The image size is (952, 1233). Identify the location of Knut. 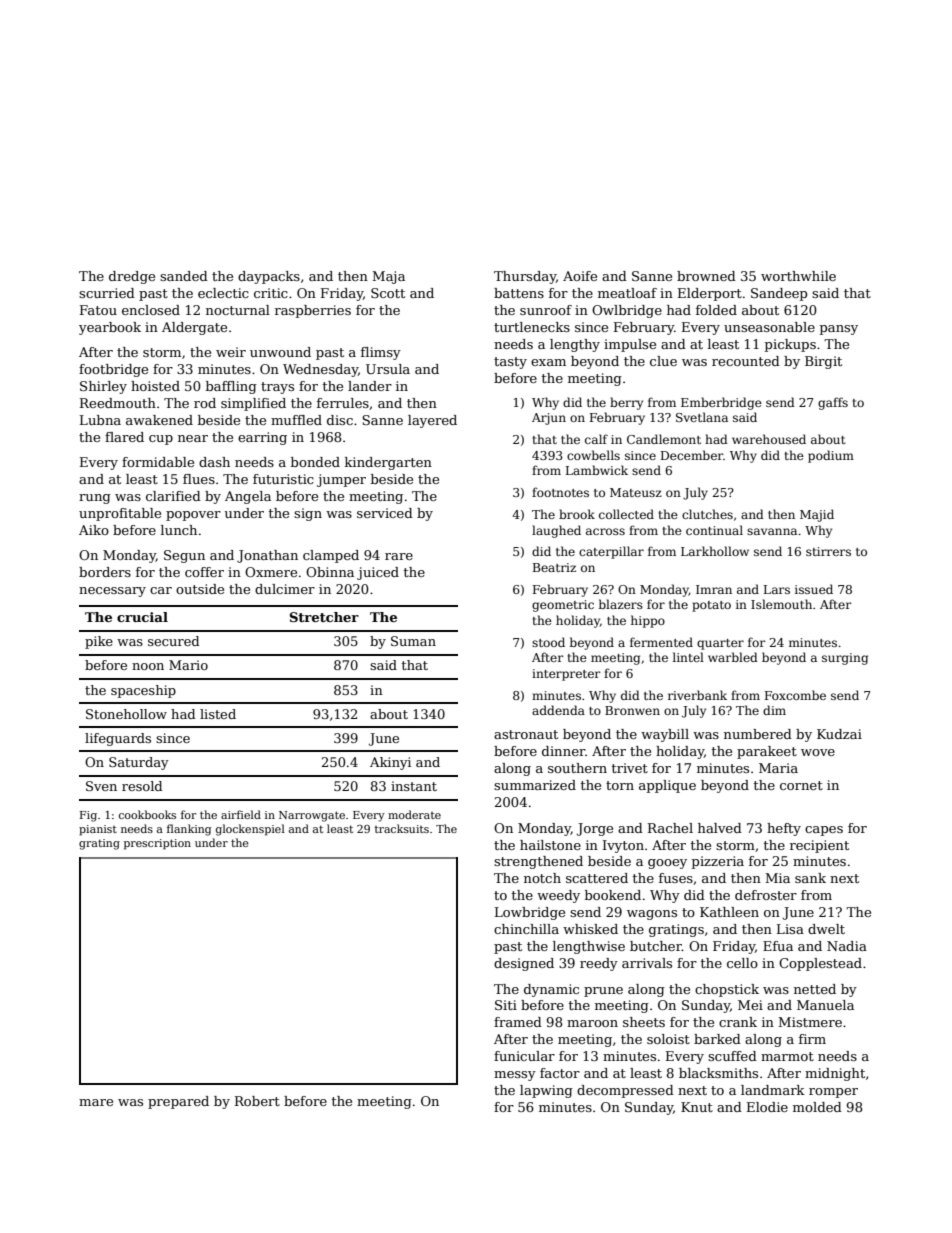
(697, 1107).
